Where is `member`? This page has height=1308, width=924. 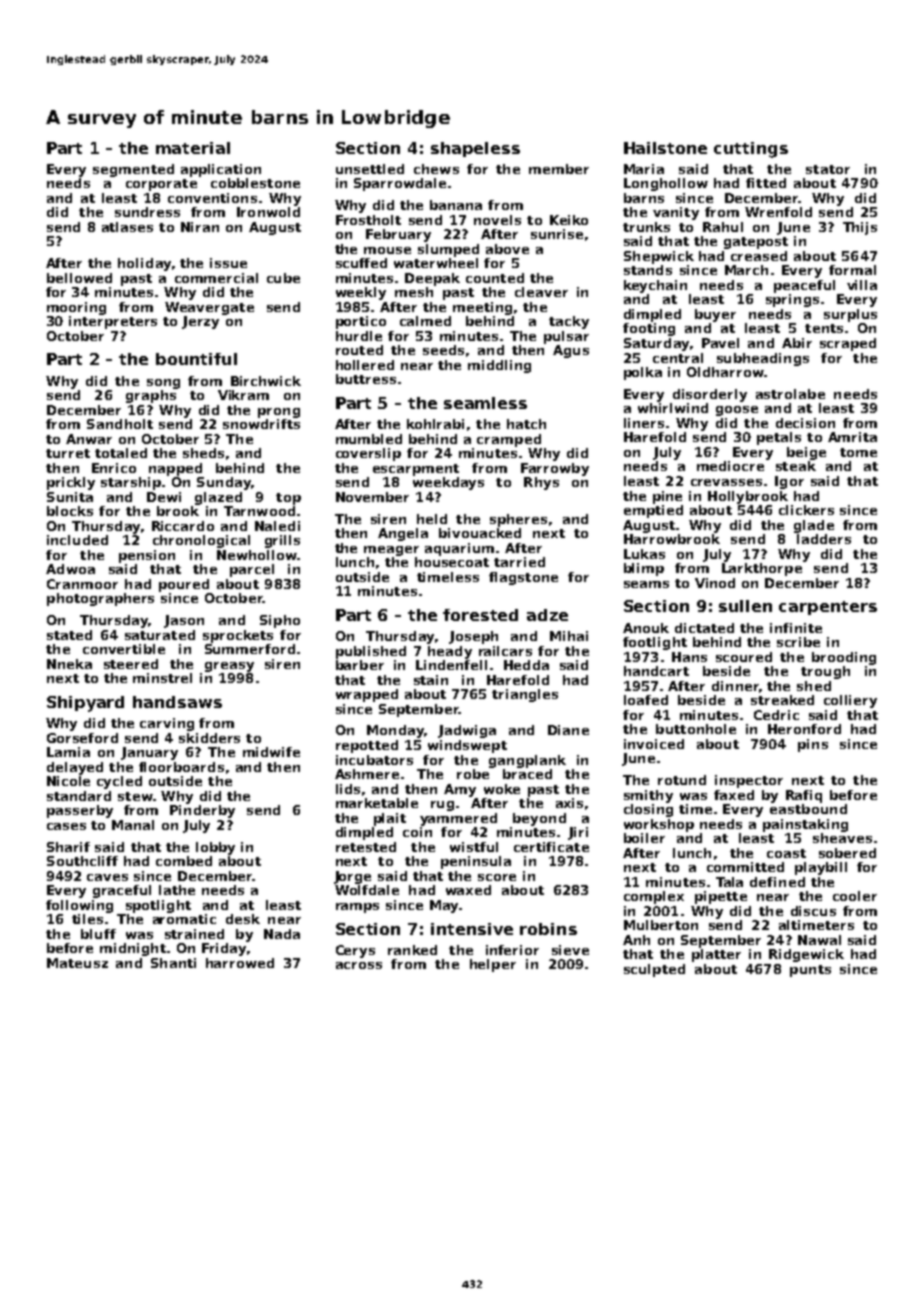 member is located at coordinates (559, 169).
